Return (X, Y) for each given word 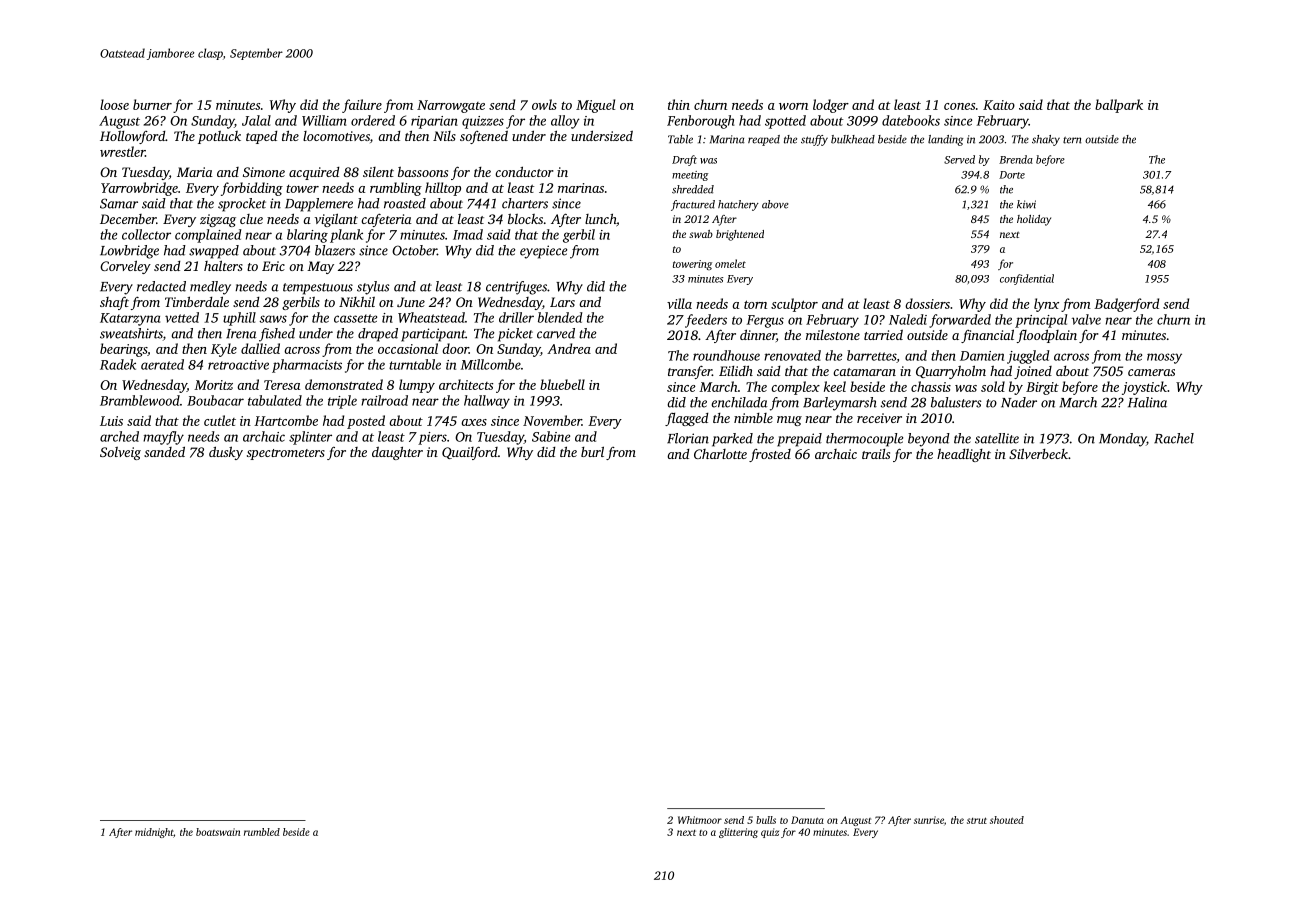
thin (679, 104)
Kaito (999, 105)
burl (592, 451)
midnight (154, 833)
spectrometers (286, 454)
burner (152, 104)
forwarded (960, 321)
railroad (384, 400)
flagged (686, 419)
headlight (964, 455)
